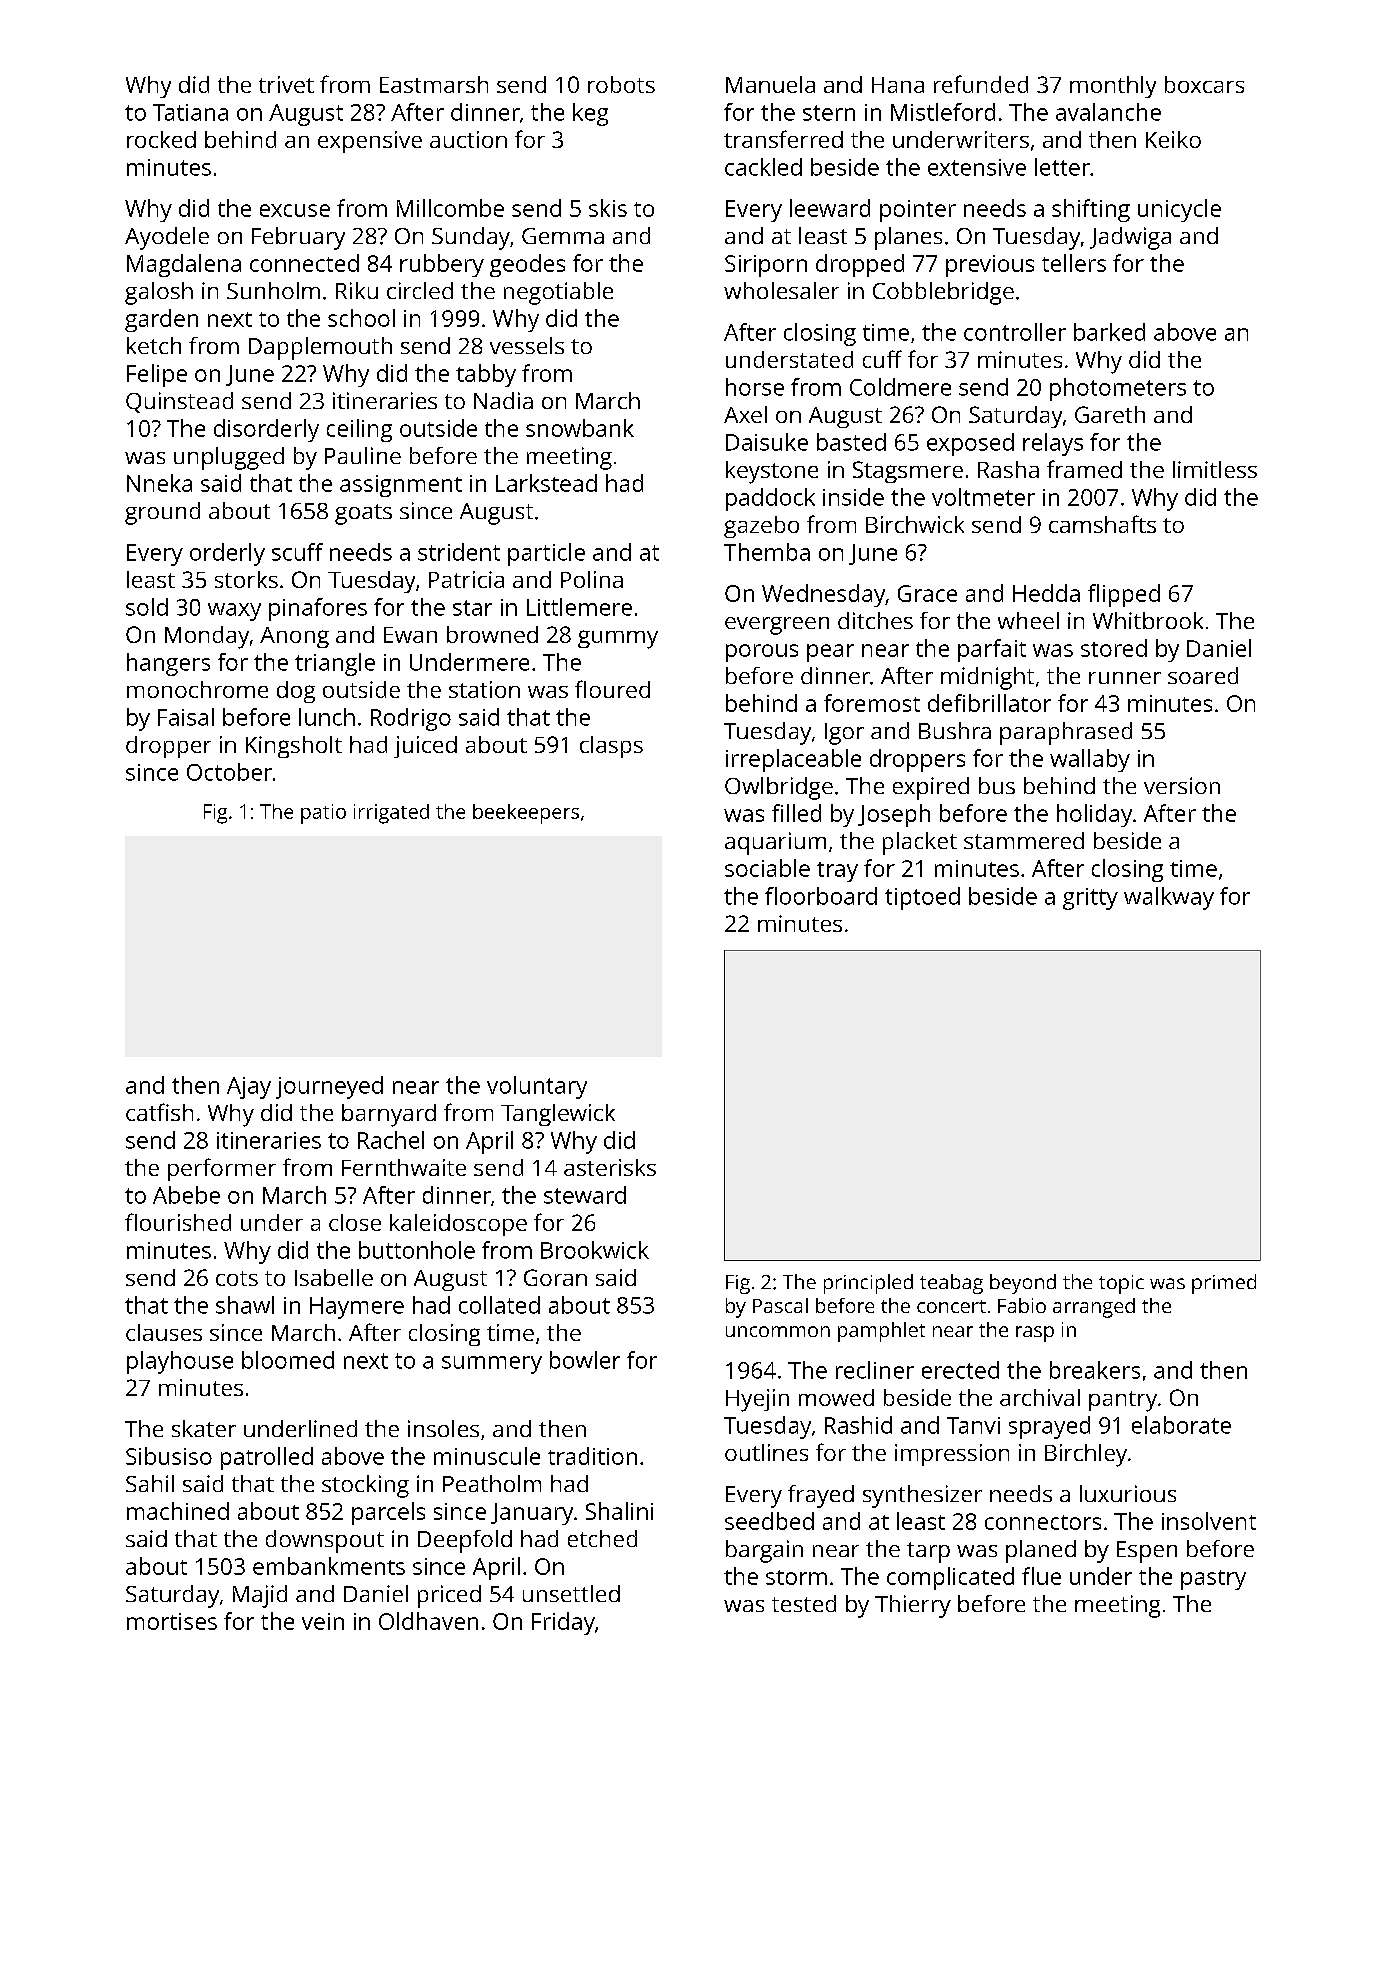  Describe the element at coordinates (1113, 87) in the page. I see `monthly` at that location.
